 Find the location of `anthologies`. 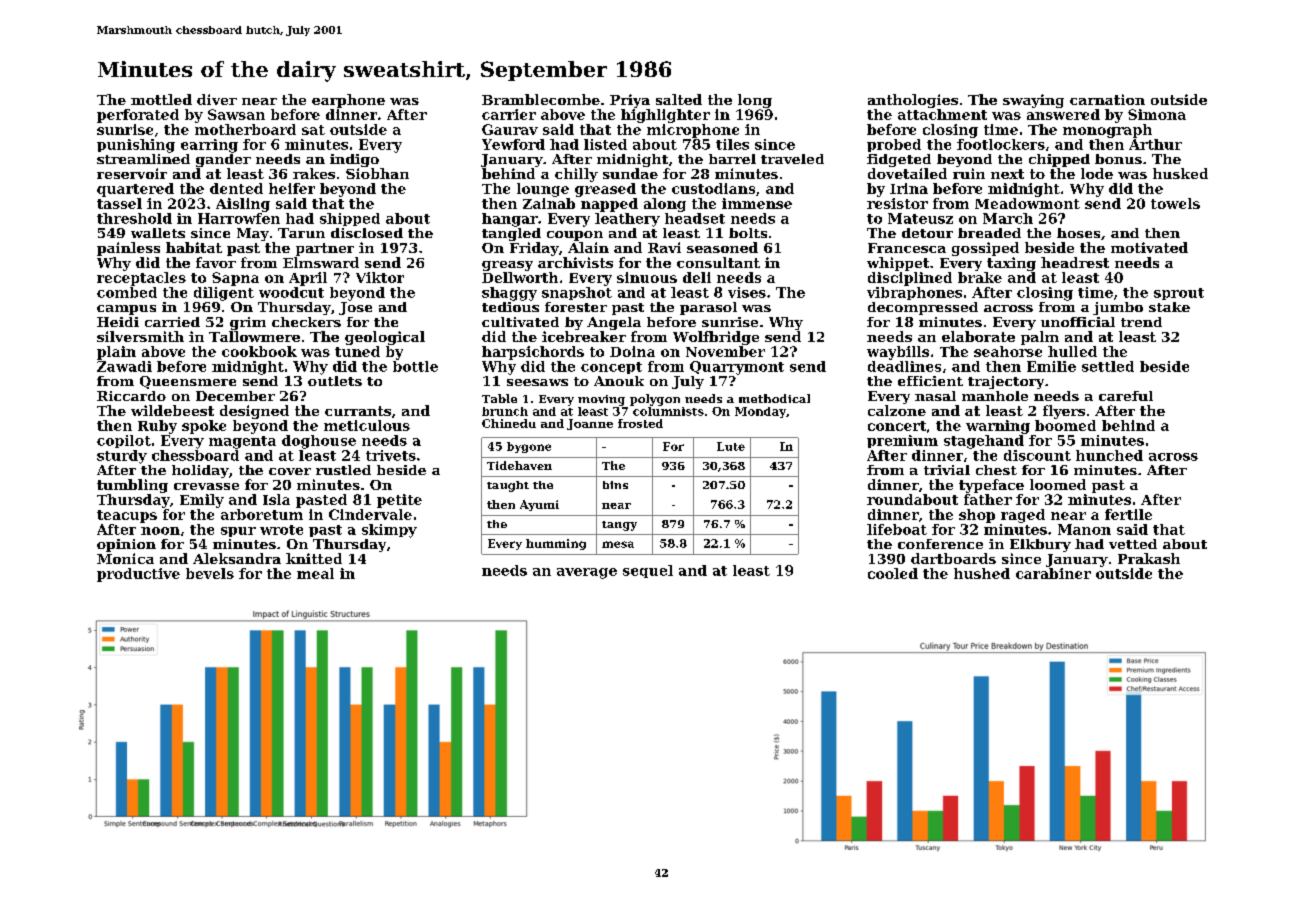

anthologies is located at coordinates (913, 101).
